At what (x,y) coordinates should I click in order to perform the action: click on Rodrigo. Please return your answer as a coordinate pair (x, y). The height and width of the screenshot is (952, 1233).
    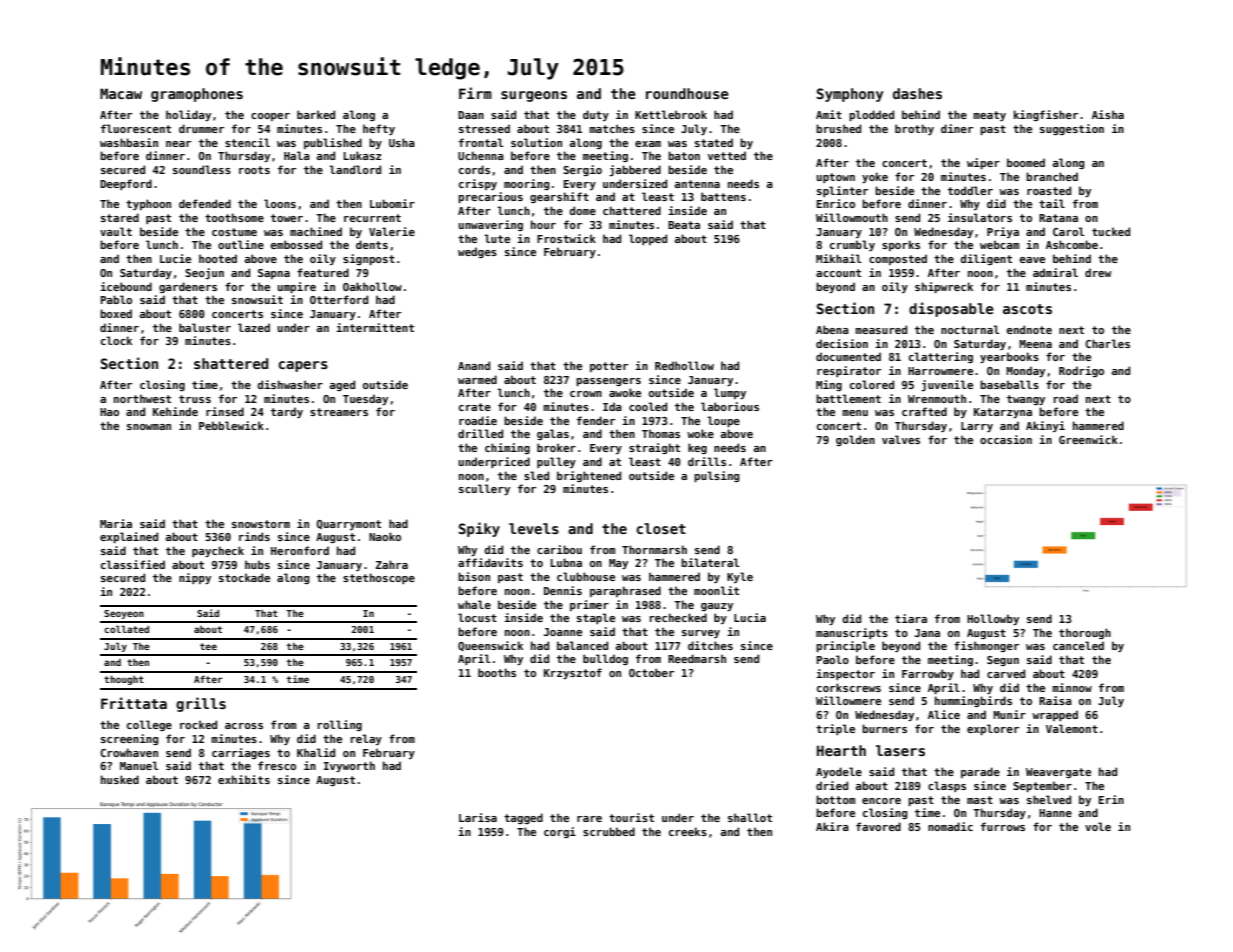
    Looking at the image, I should click on (1081, 371).
